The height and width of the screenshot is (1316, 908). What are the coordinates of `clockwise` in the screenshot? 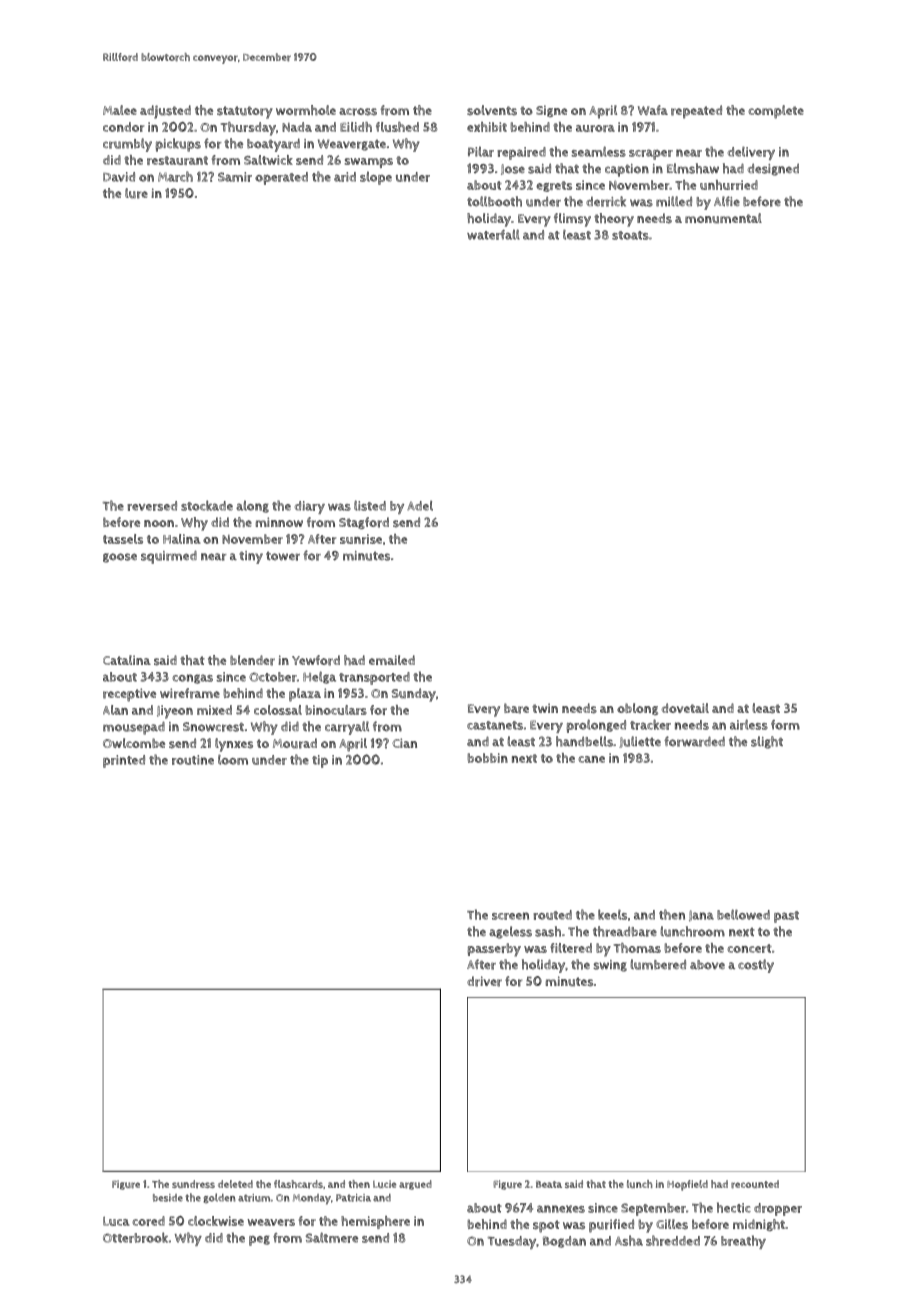 It's located at (216, 1221).
